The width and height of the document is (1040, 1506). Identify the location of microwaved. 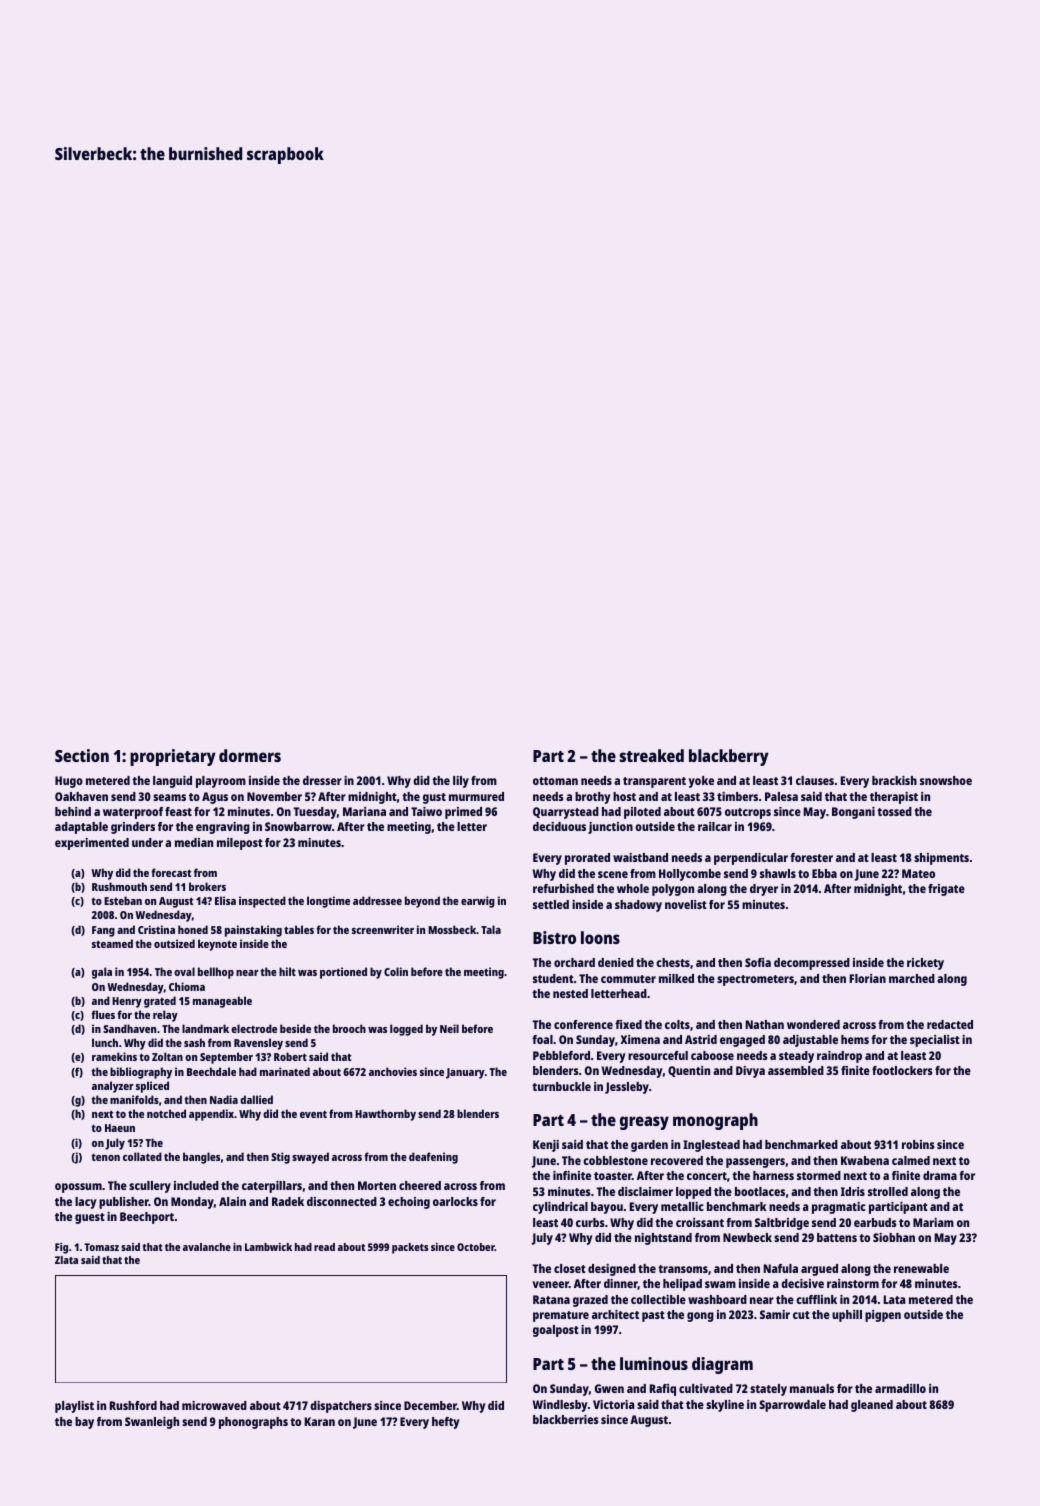
(214, 1405).
